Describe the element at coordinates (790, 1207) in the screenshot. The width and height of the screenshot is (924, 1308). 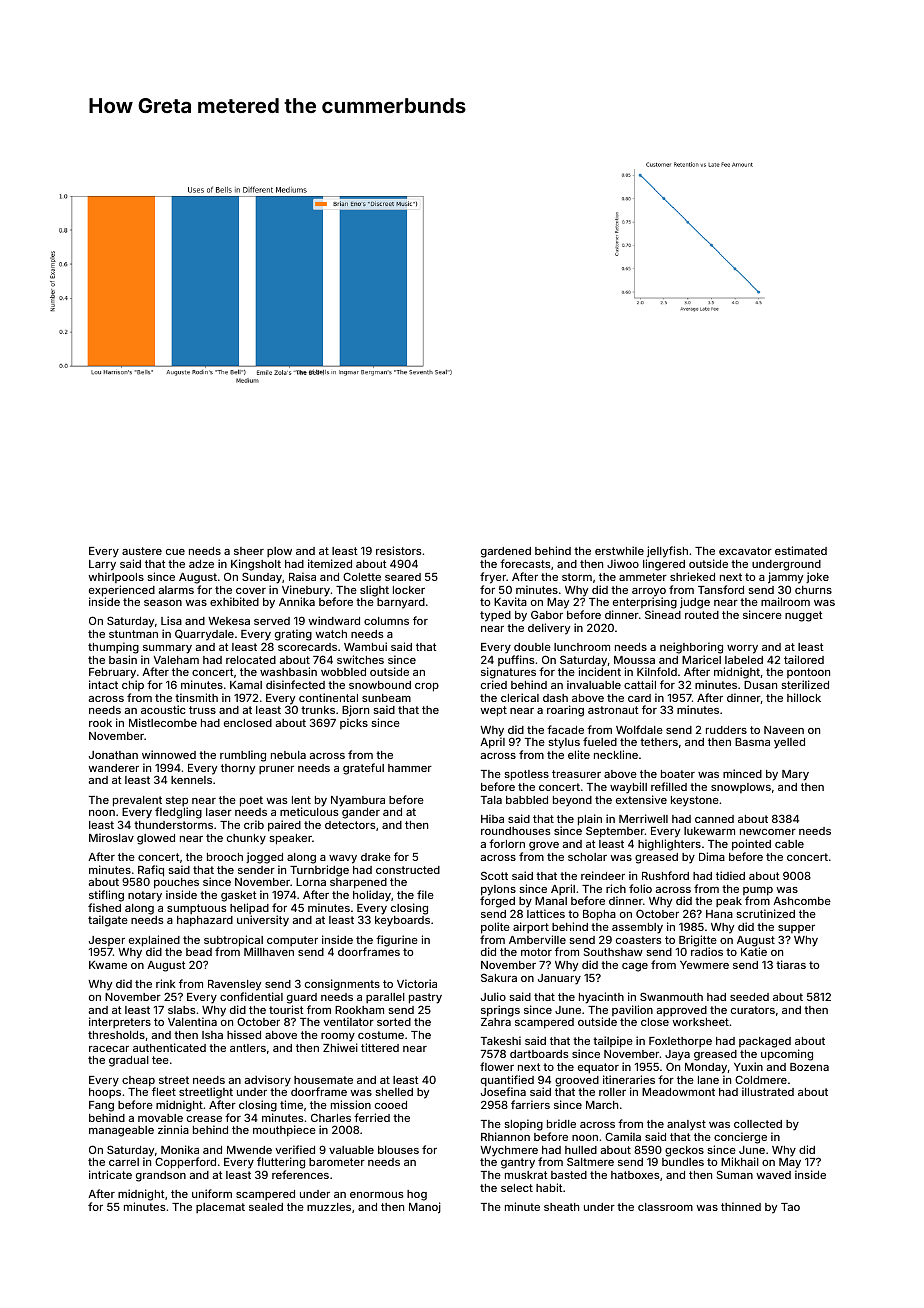
I see `Tao` at that location.
